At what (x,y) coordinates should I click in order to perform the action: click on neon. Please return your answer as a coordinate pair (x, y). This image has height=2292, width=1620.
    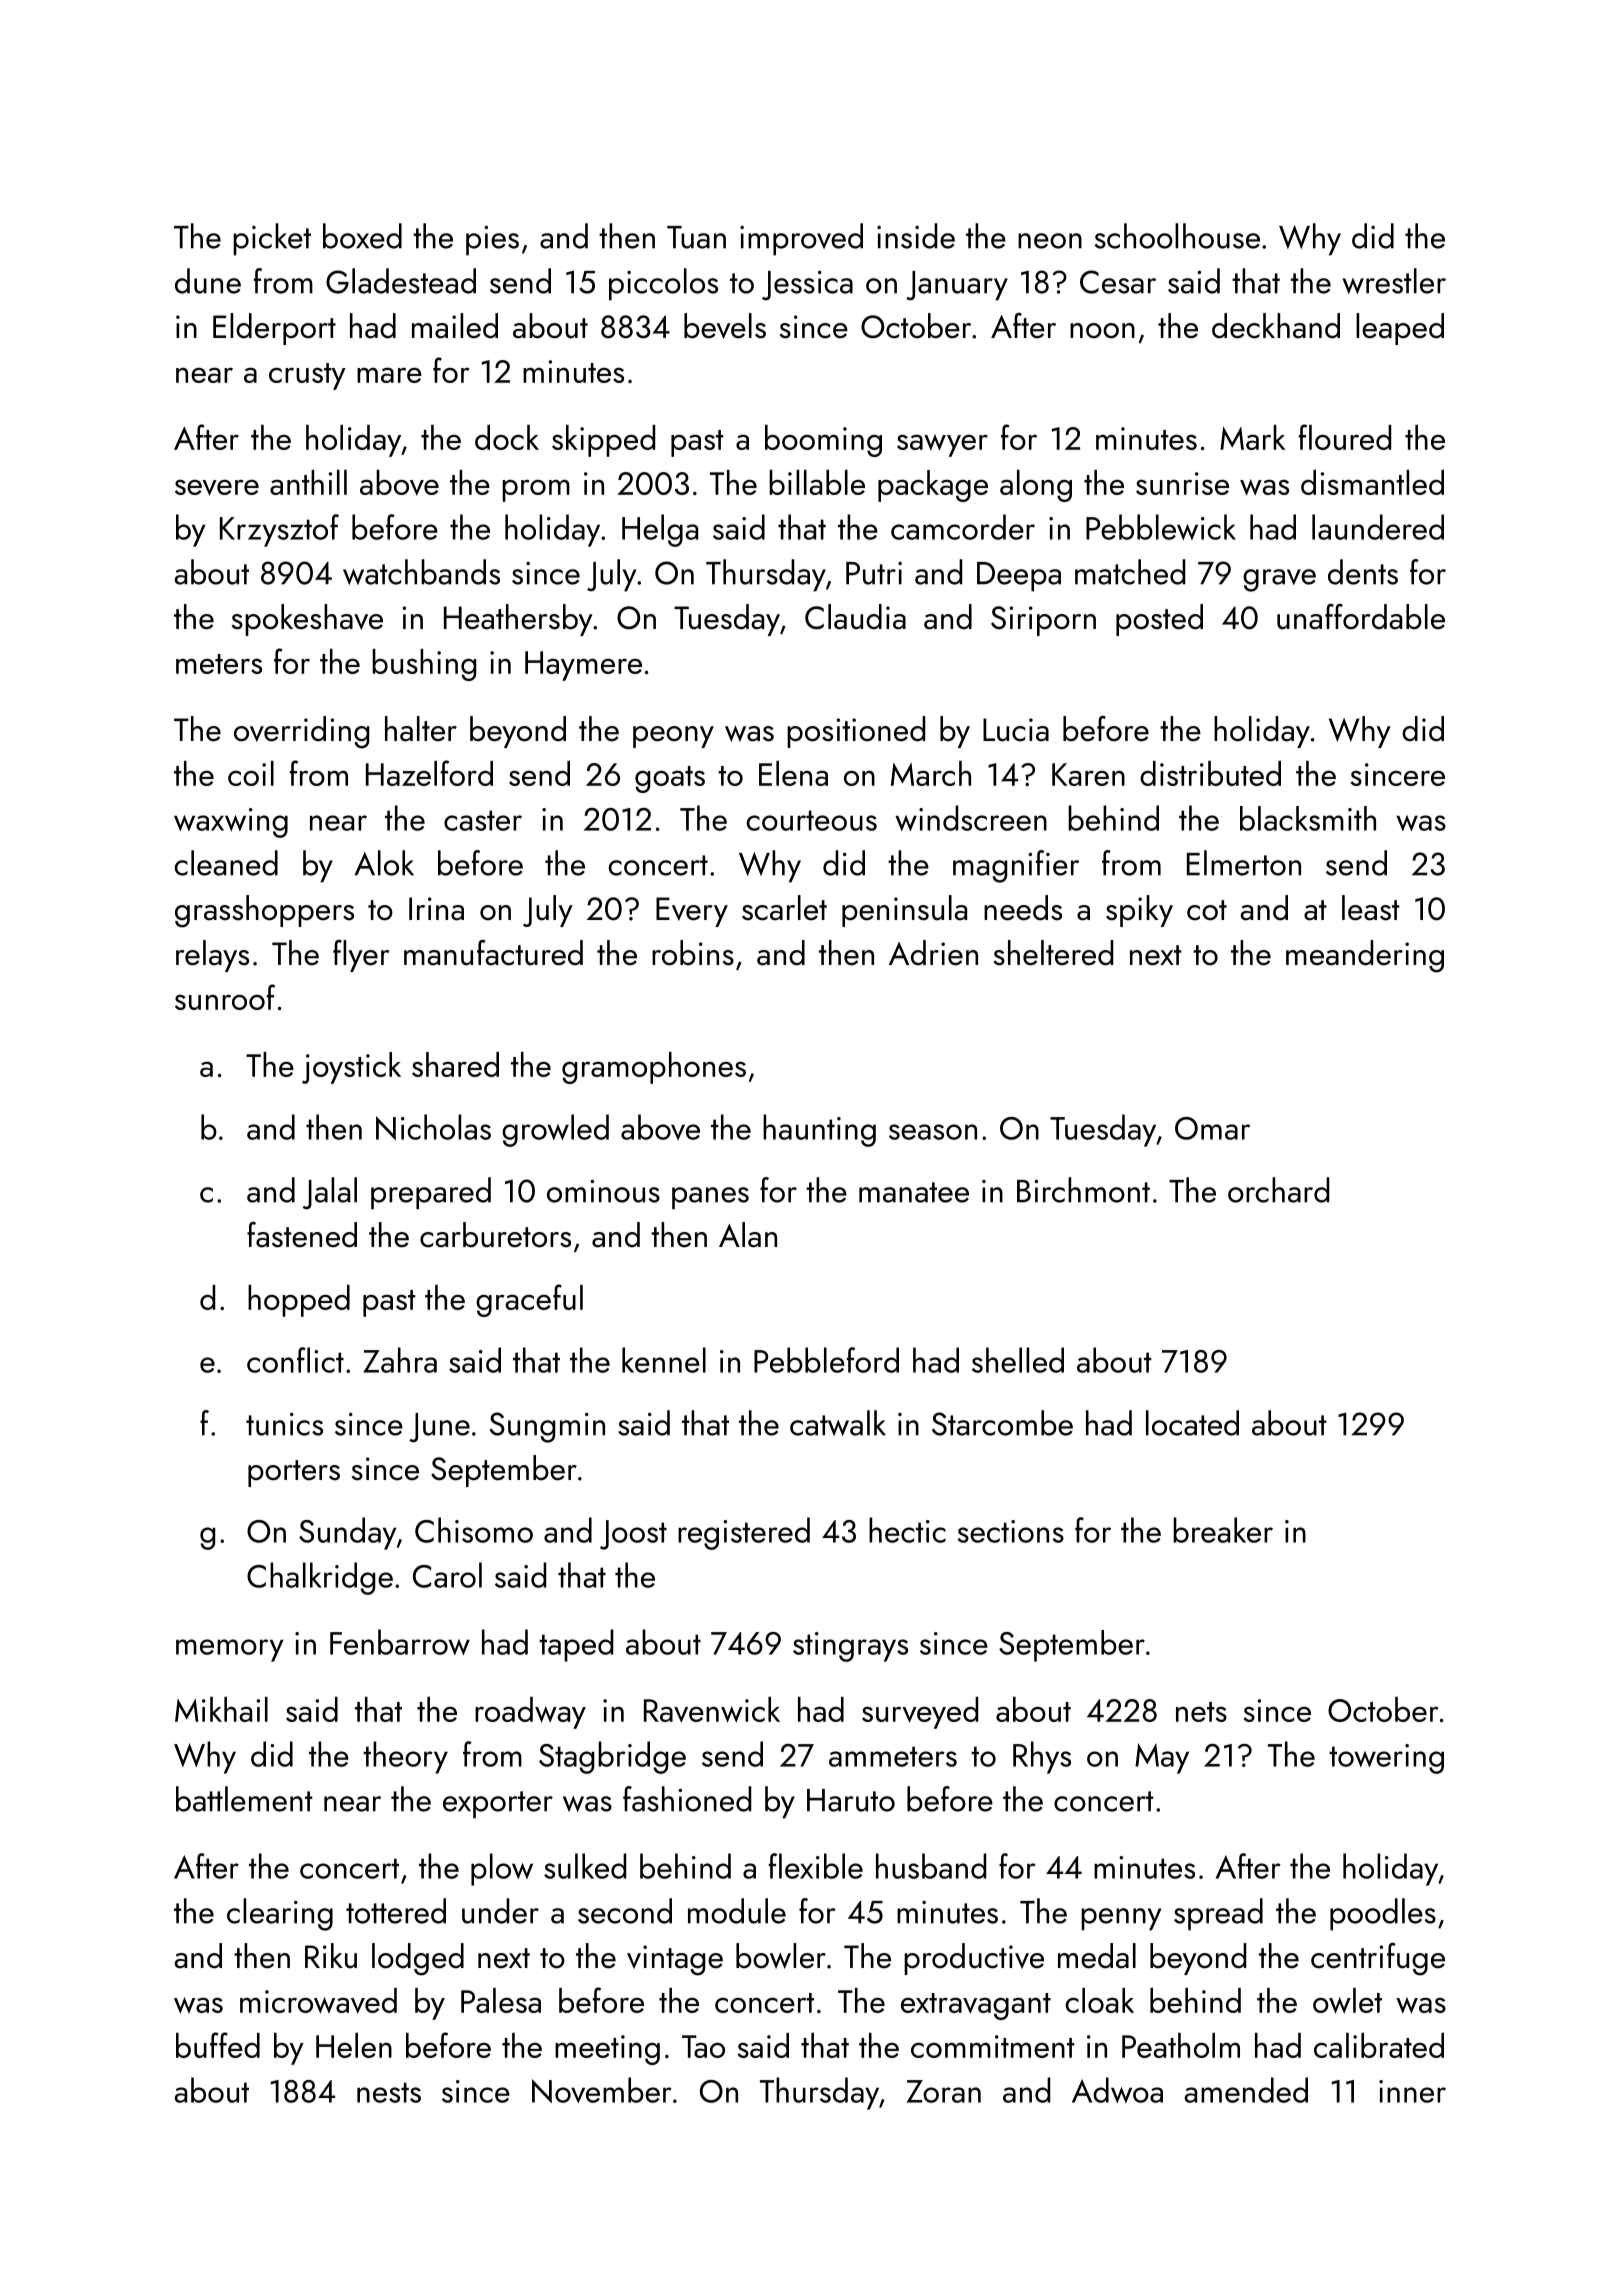
    Looking at the image, I should click on (1050, 241).
